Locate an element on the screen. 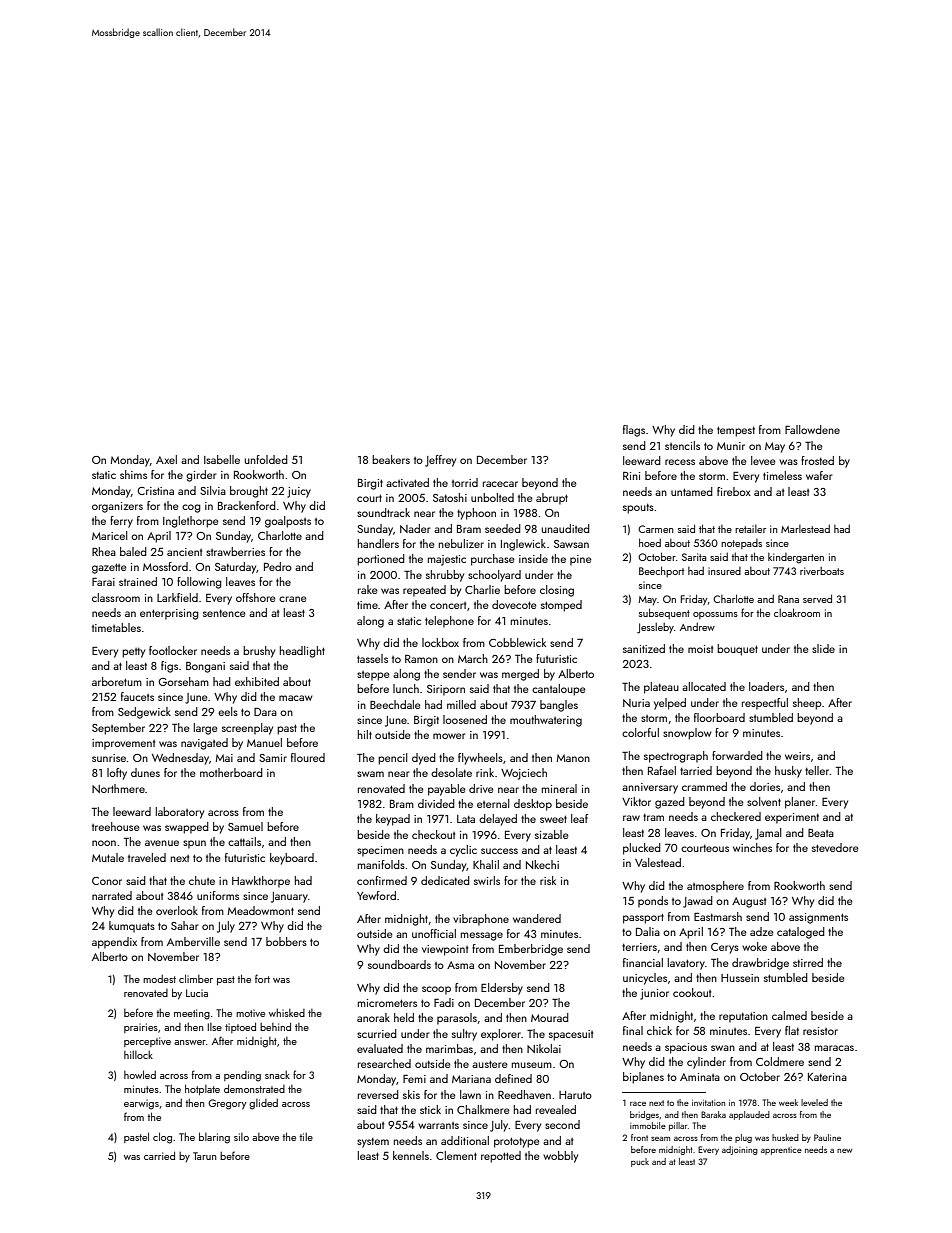 The height and width of the screenshot is (1233, 952). handlers is located at coordinates (378, 543).
